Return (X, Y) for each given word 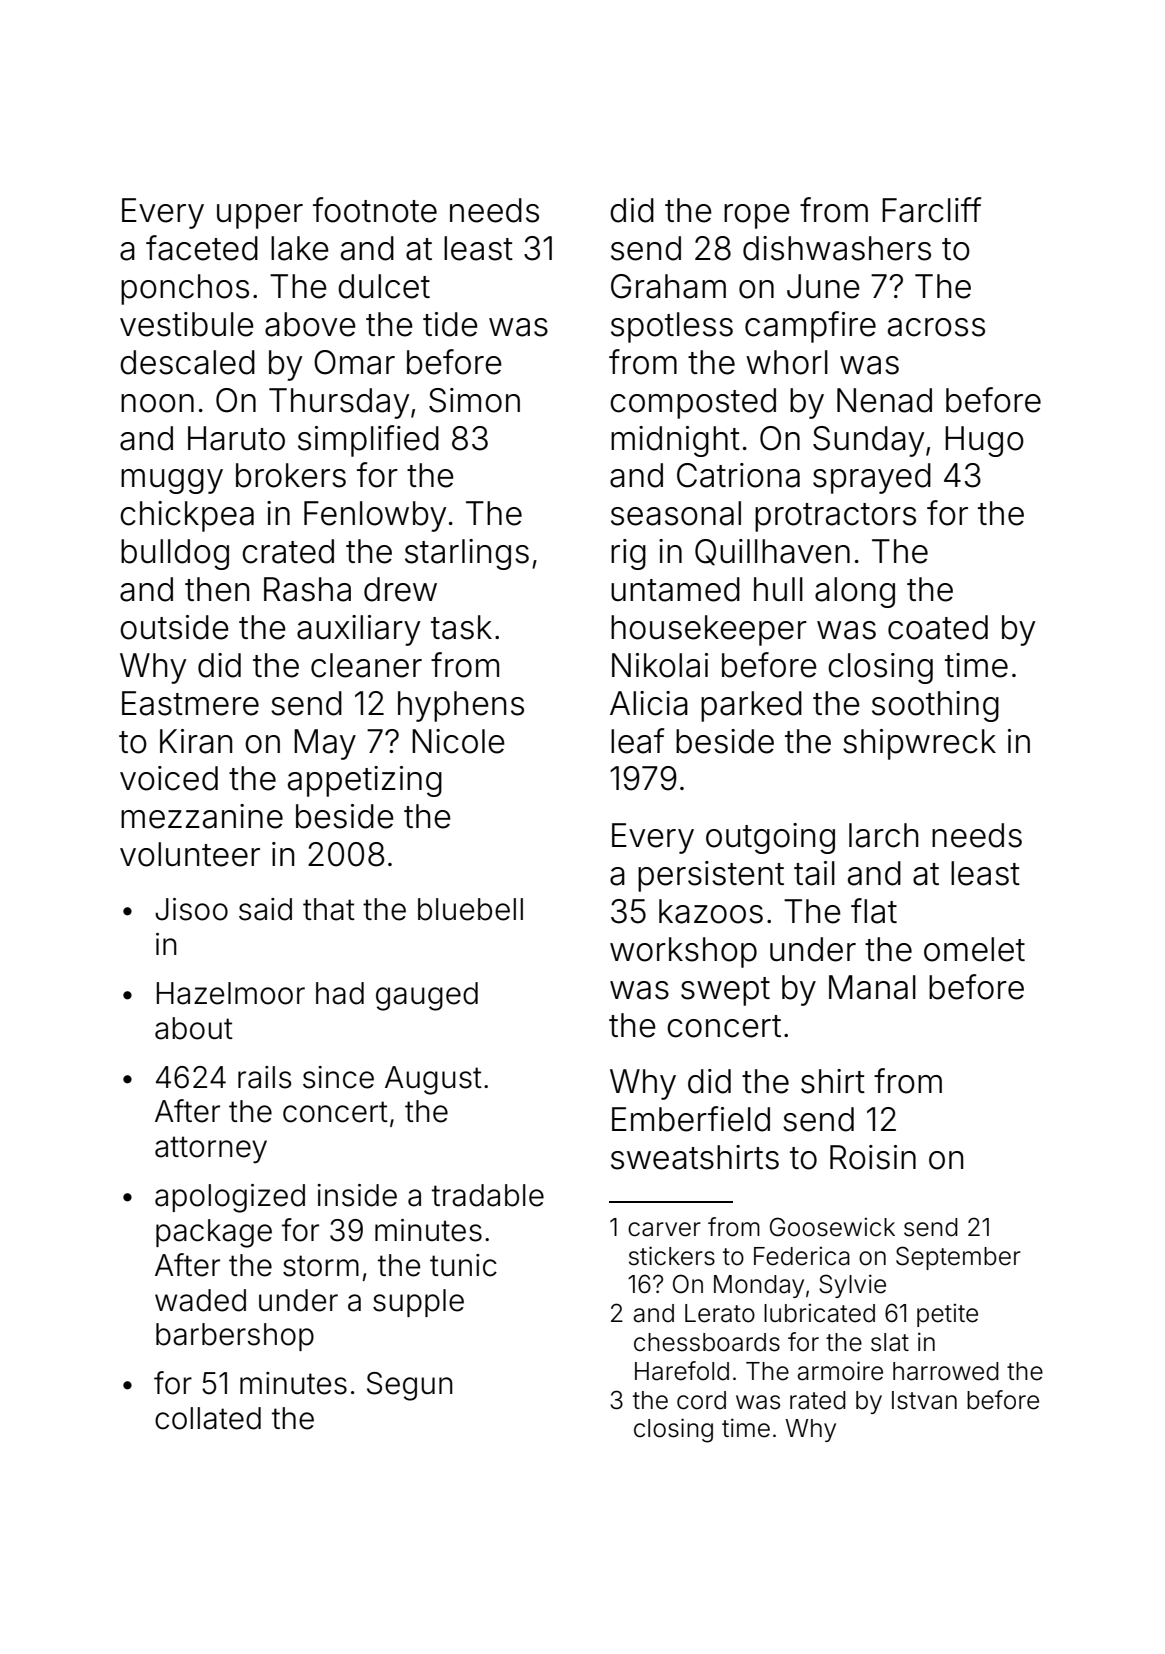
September (958, 1258)
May (325, 744)
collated (208, 1418)
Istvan (924, 1400)
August (433, 1080)
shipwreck (919, 744)
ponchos (185, 289)
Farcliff (931, 210)
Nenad (884, 400)
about (194, 1028)
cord (701, 1400)
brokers (291, 475)
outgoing (770, 838)
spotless (672, 327)
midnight (675, 441)
